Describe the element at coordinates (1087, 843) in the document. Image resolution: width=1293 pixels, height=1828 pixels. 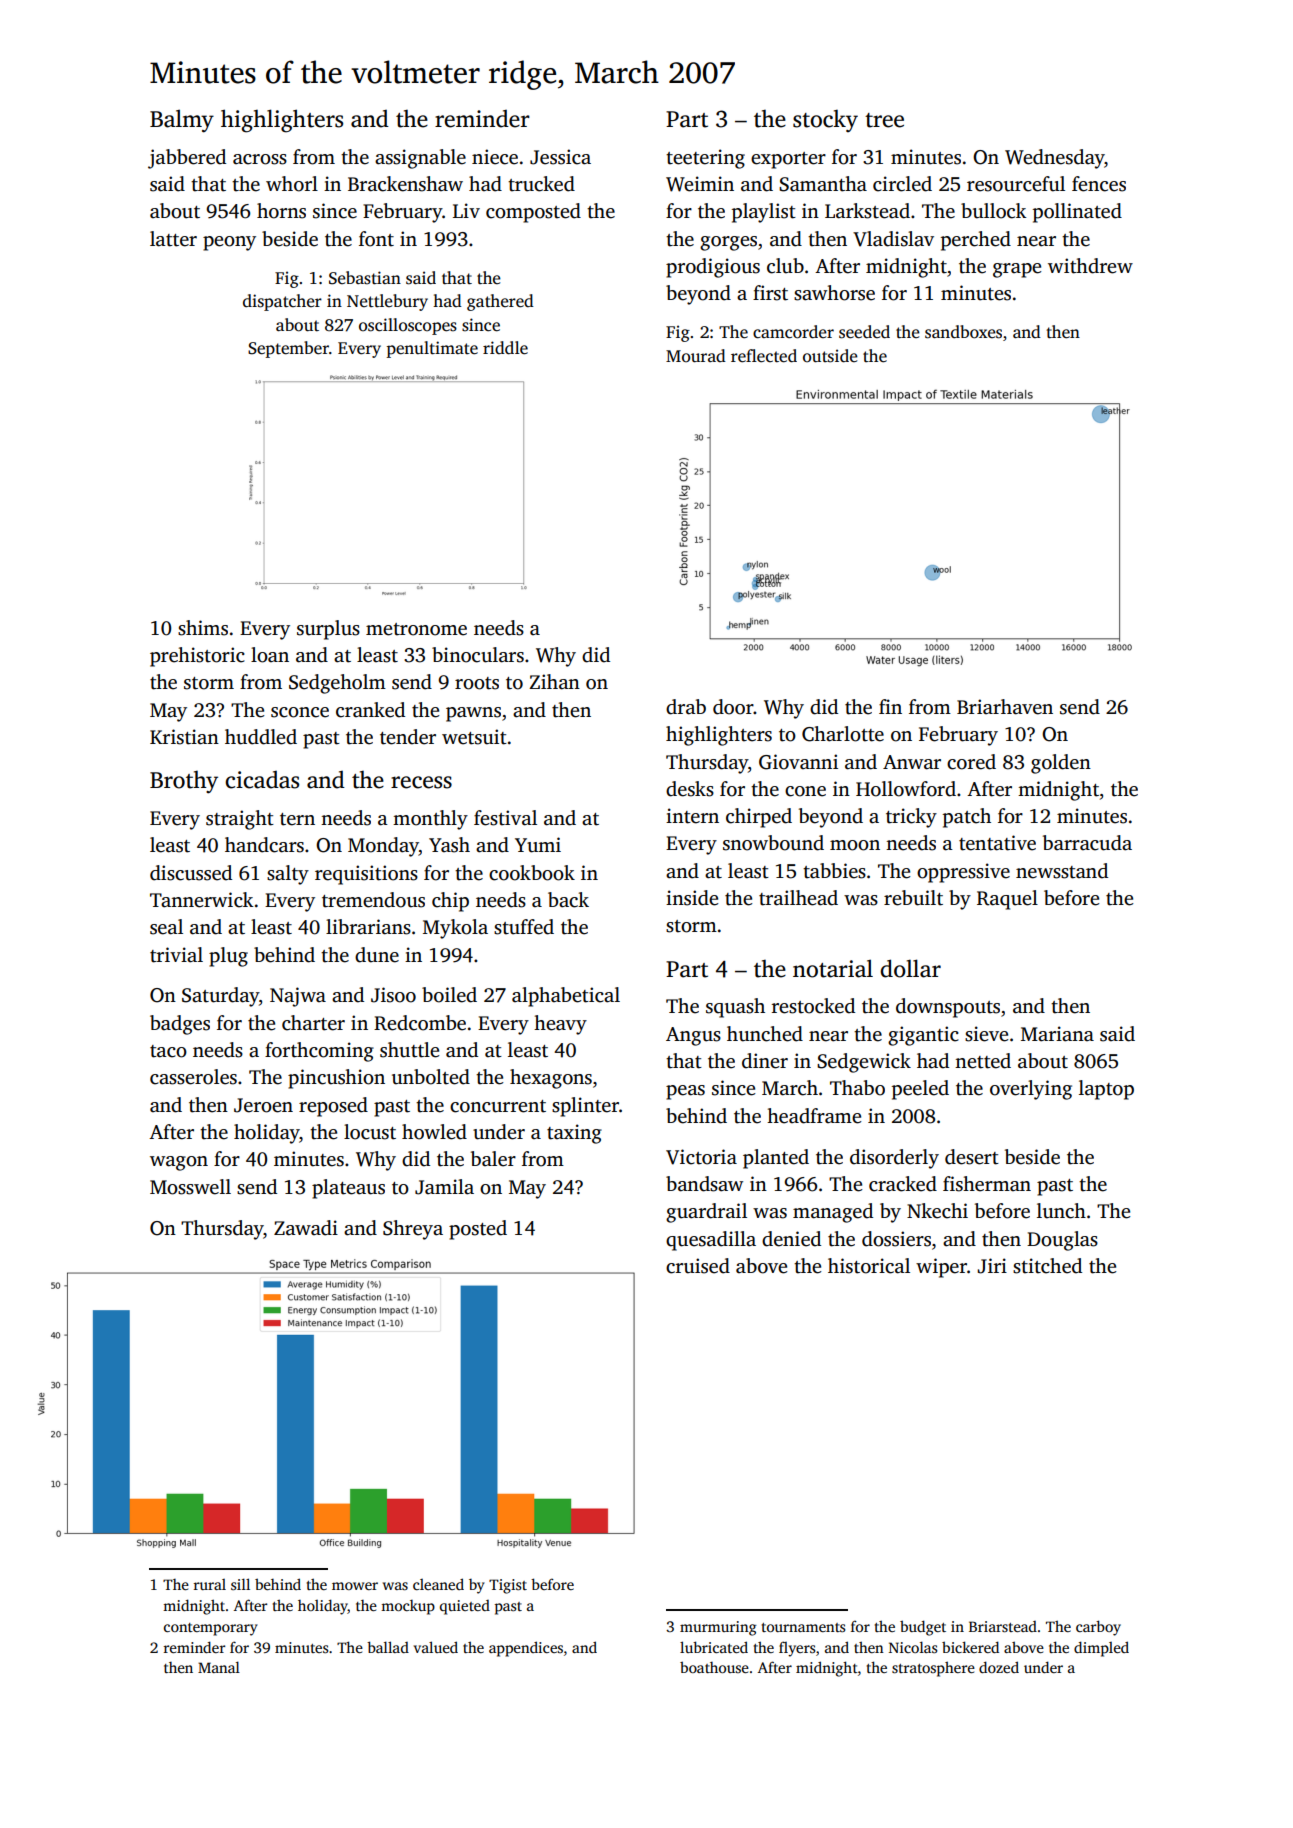
I see `barracuda` at that location.
